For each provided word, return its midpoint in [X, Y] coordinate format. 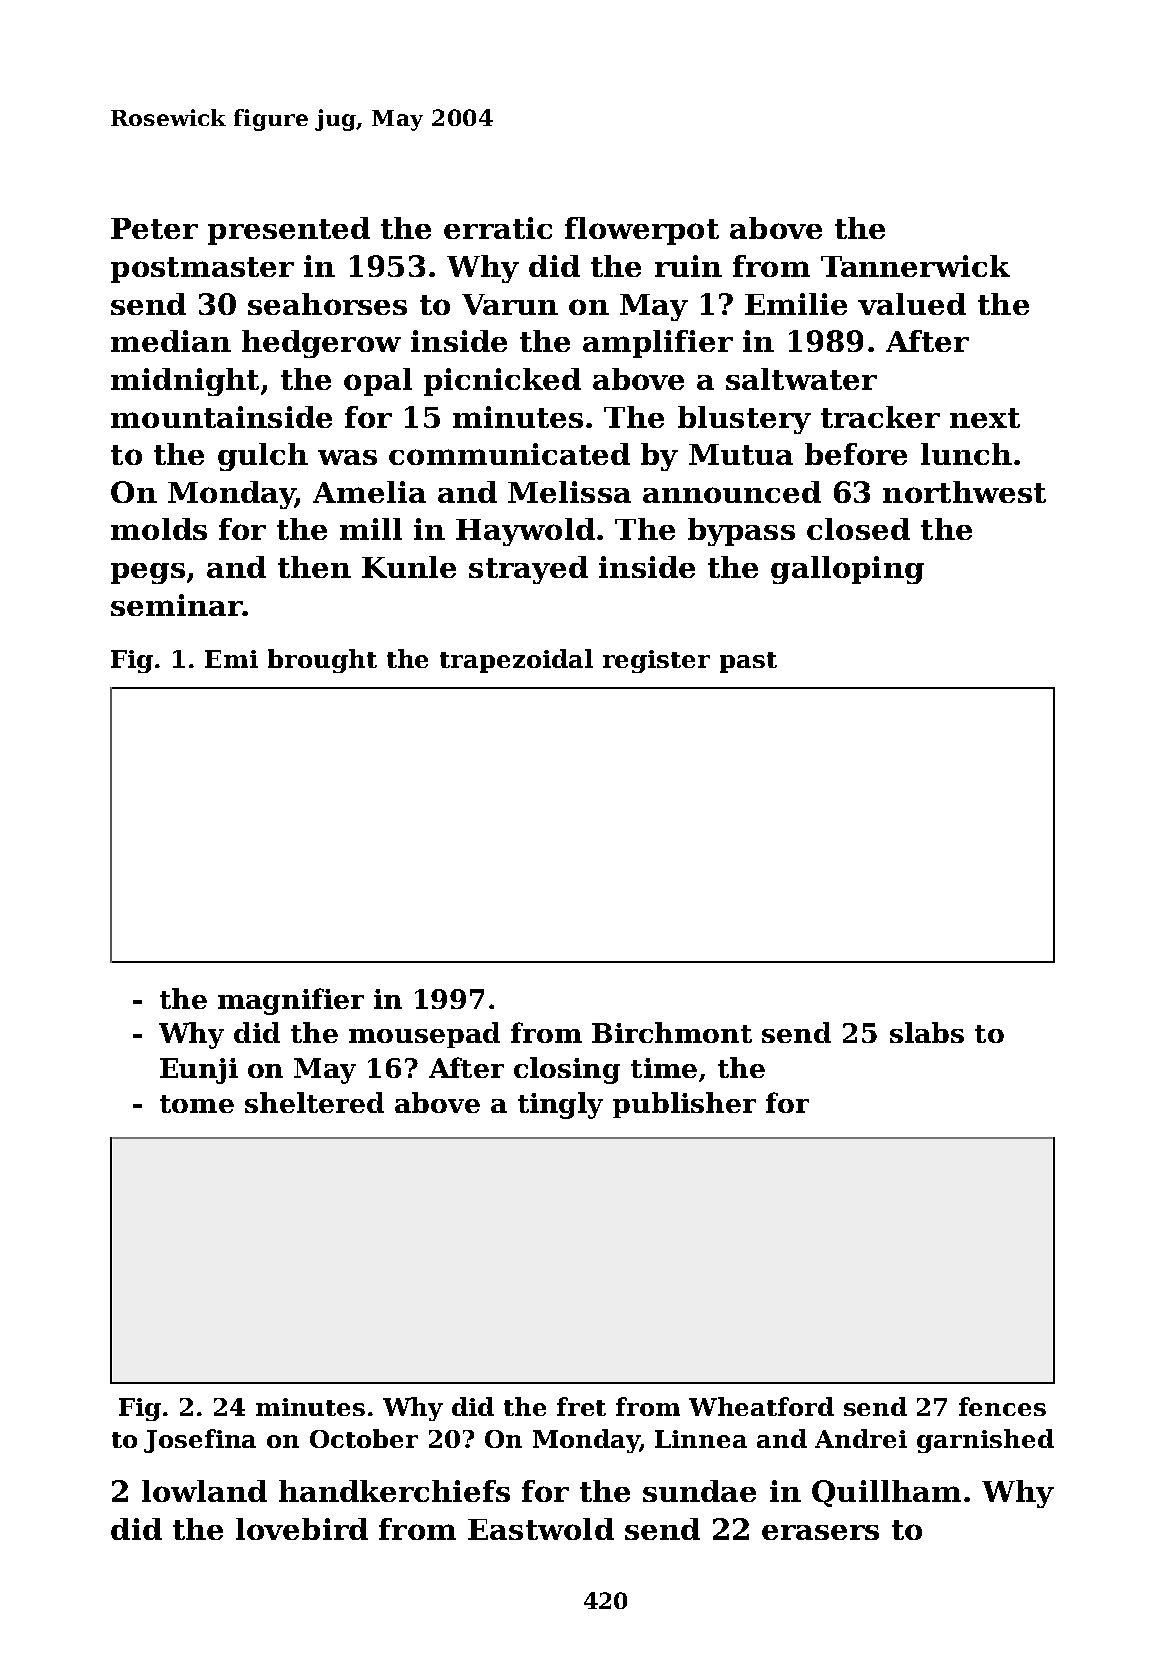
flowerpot [642, 231]
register [656, 661]
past [748, 662]
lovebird [302, 1529]
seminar [176, 605]
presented [289, 231]
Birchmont [672, 1032]
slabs [927, 1032]
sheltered [314, 1102]
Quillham [886, 1493]
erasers [820, 1532]
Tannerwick [915, 266]
